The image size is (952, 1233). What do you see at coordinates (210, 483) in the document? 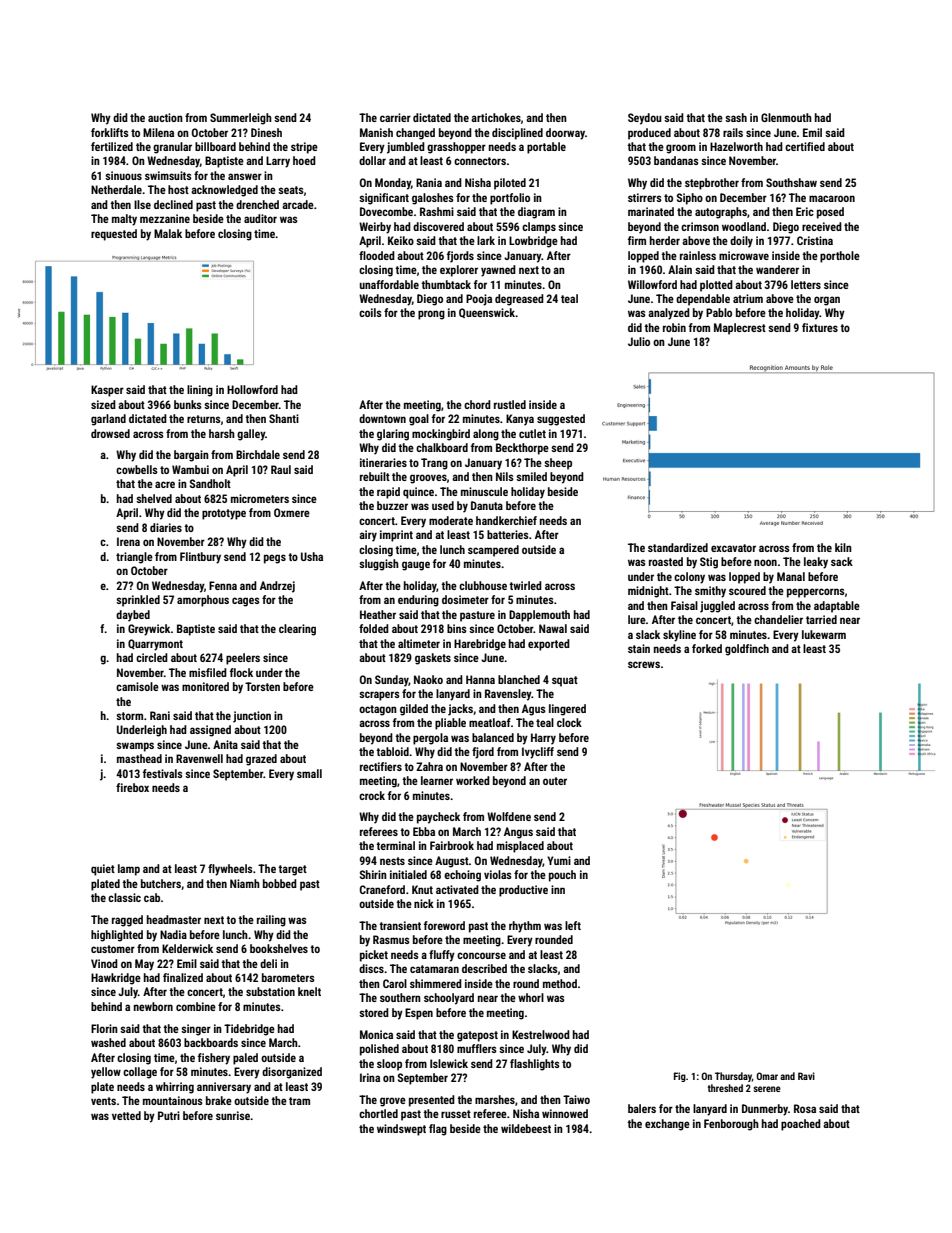
I see `Sandholt` at bounding box center [210, 483].
